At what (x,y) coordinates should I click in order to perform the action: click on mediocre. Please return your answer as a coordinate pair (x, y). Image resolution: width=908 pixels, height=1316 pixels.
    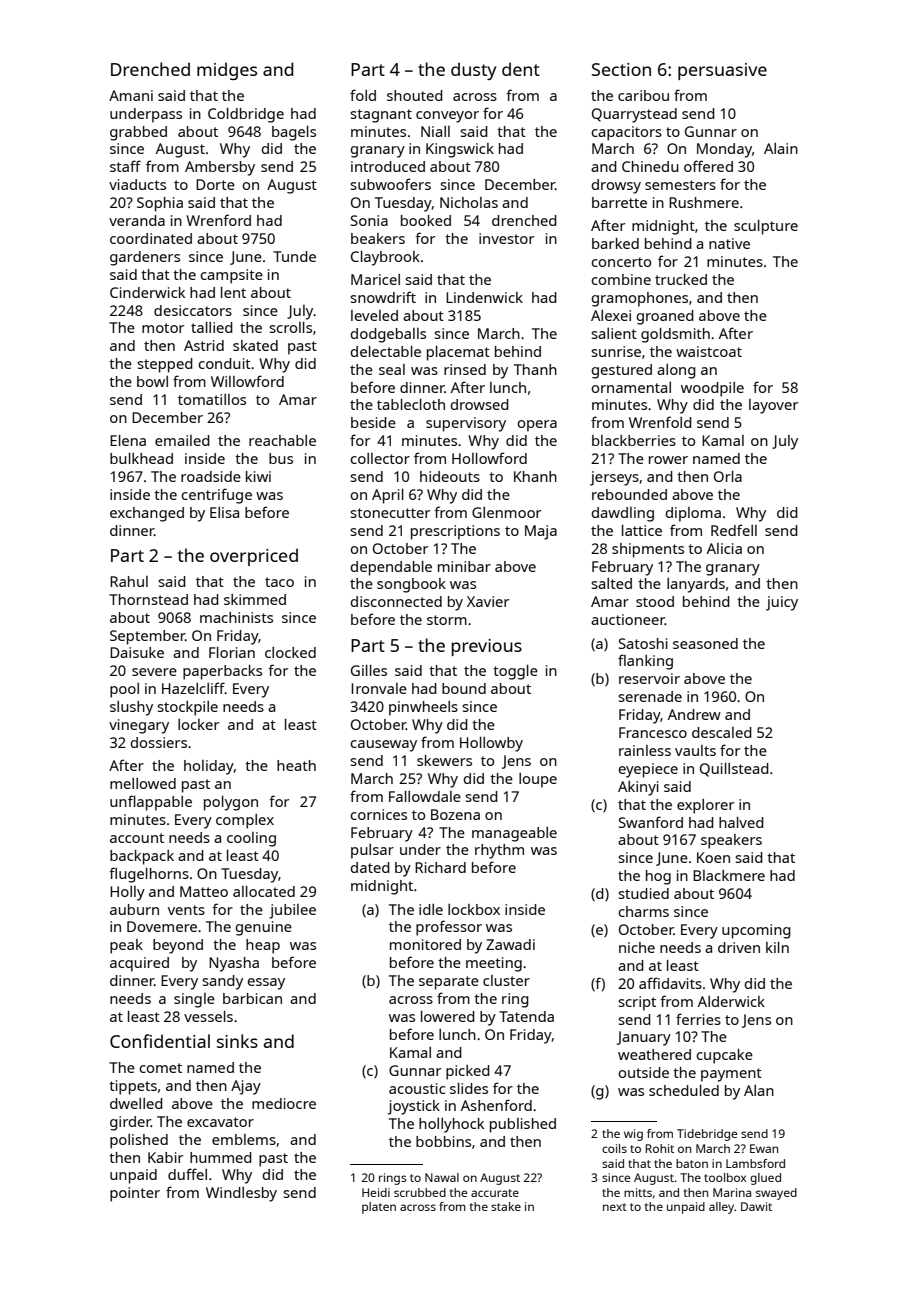
    Looking at the image, I should click on (284, 1103).
